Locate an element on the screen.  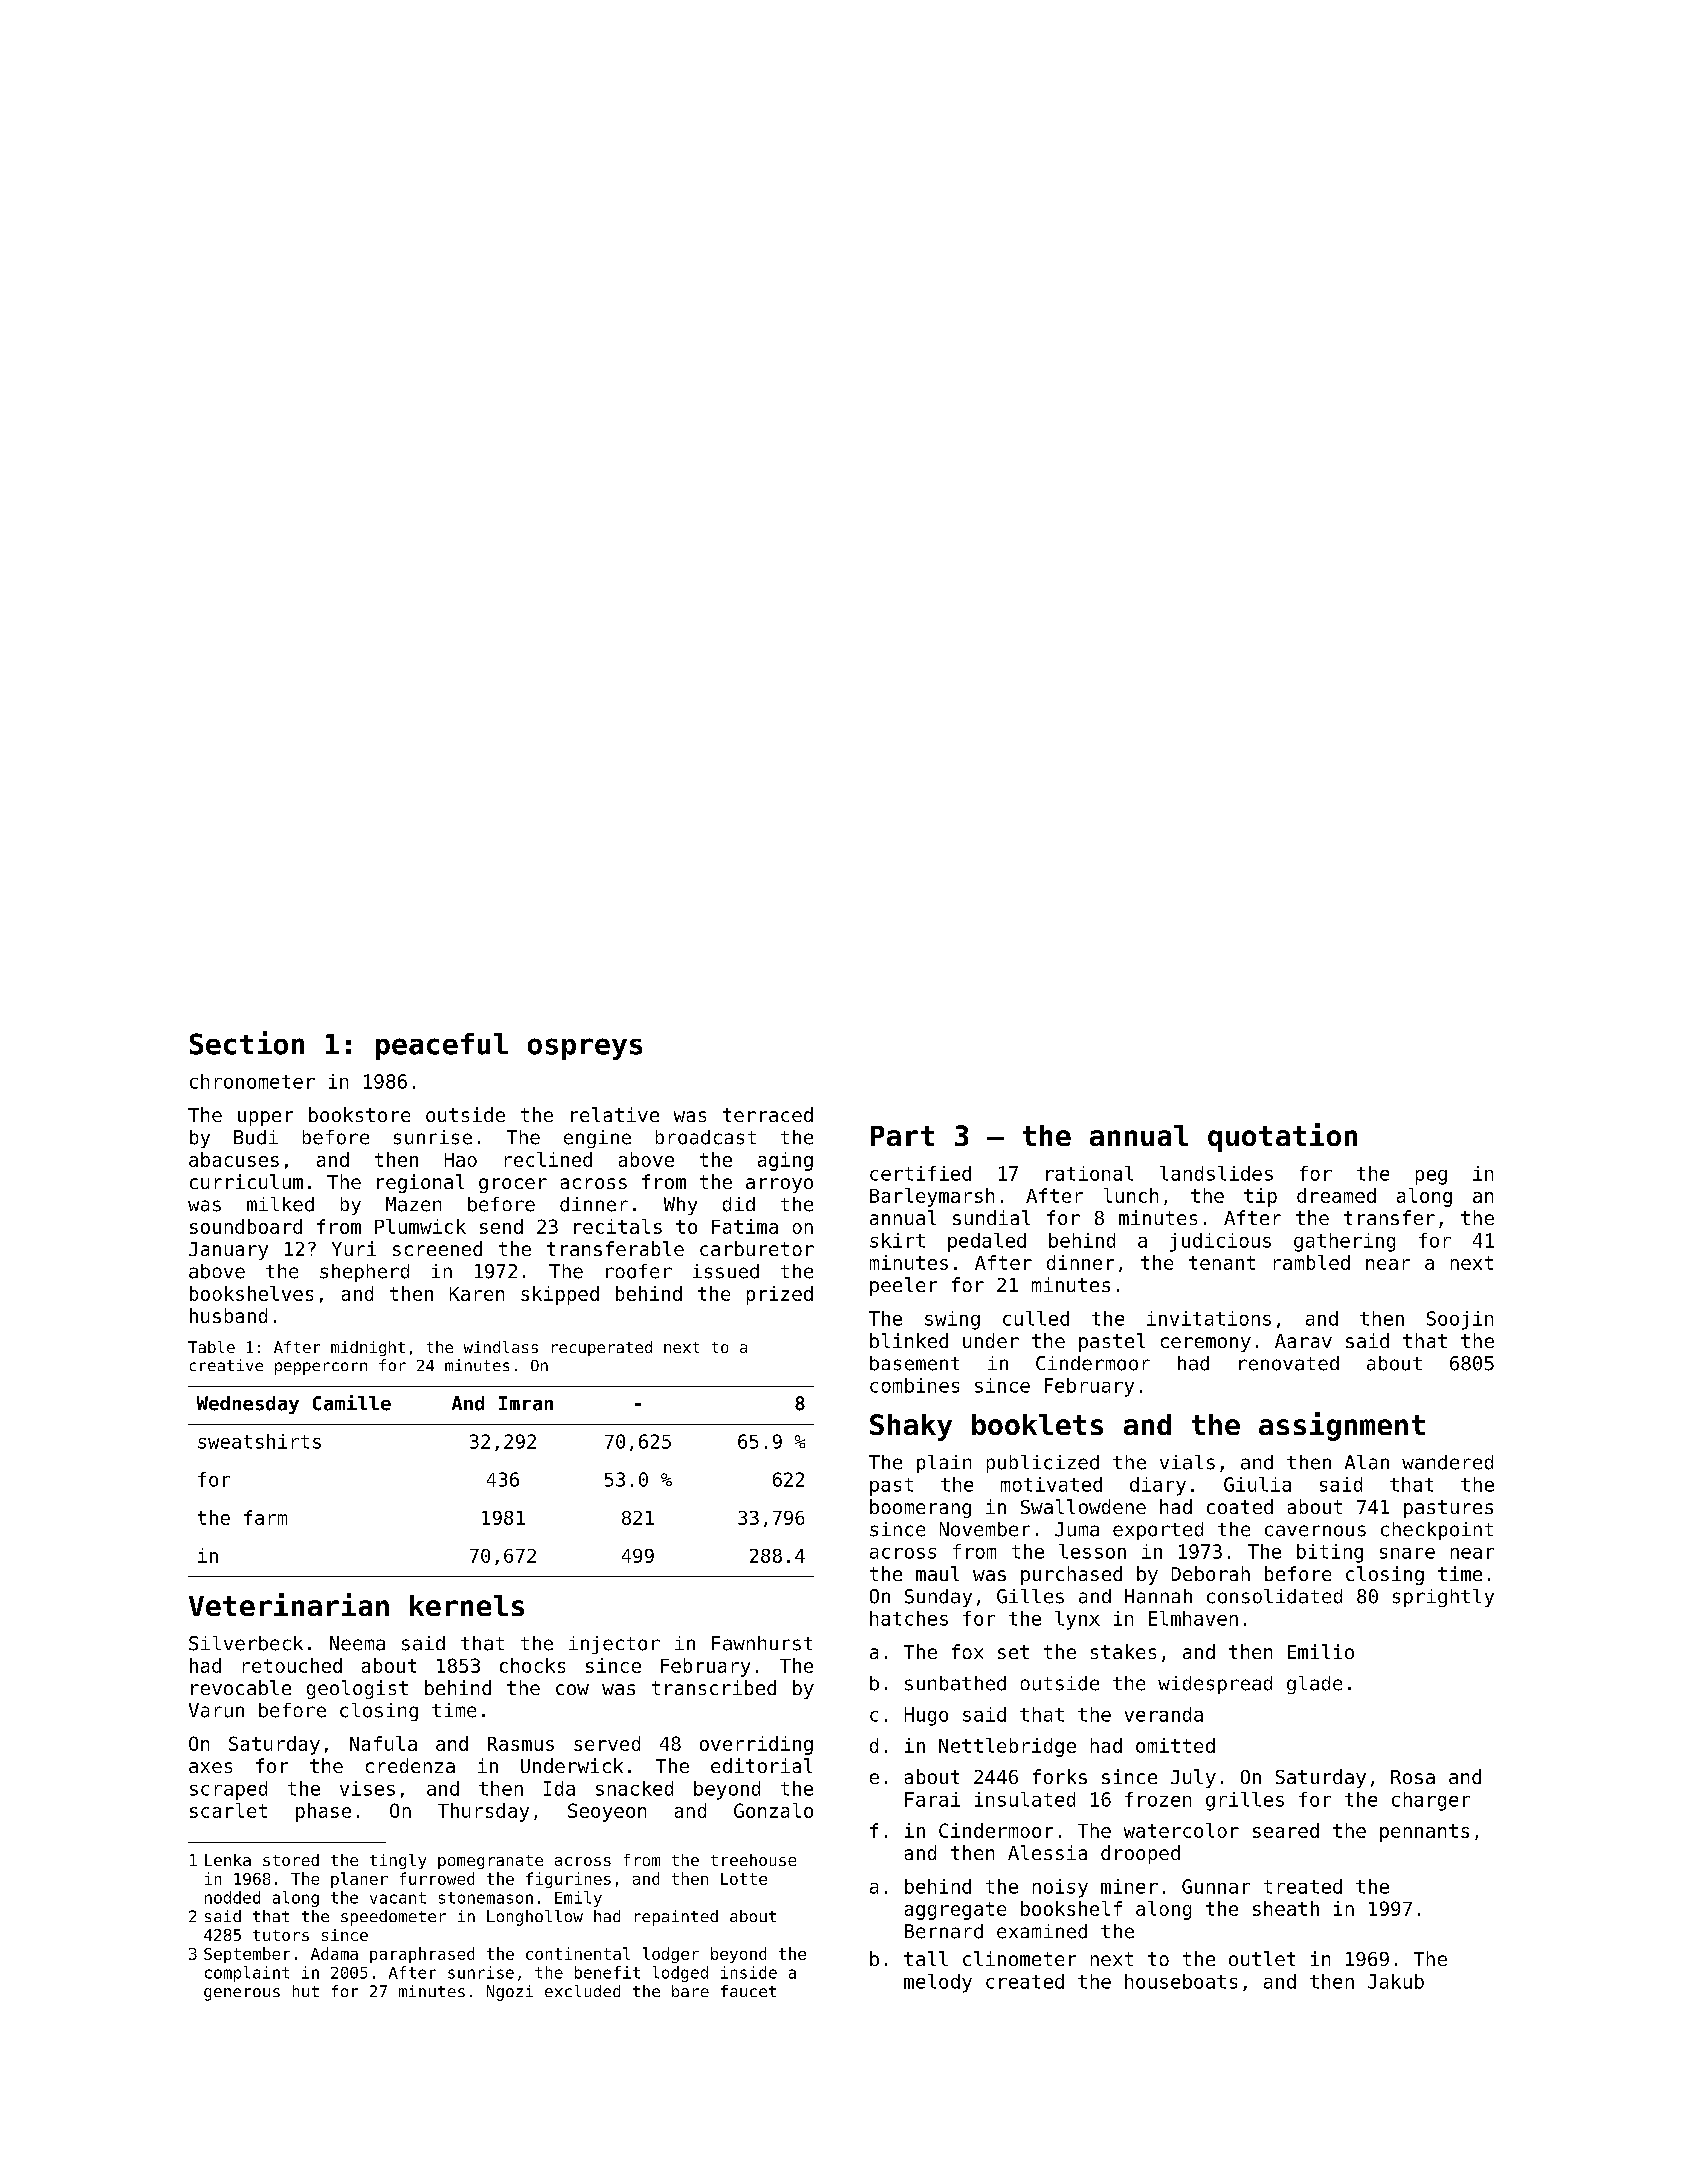
Part is located at coordinates (902, 1136).
